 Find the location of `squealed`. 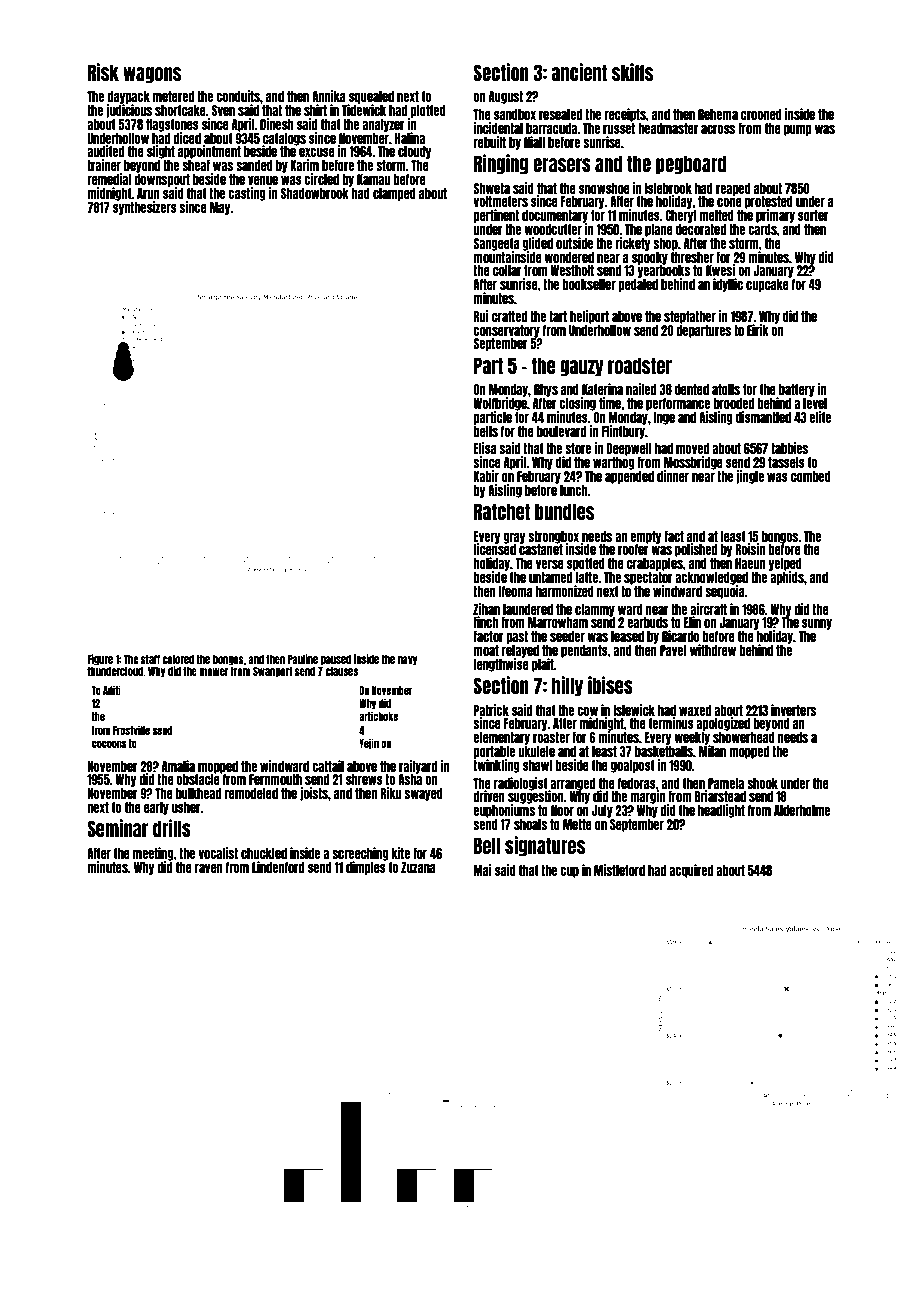

squealed is located at coordinates (371, 97).
